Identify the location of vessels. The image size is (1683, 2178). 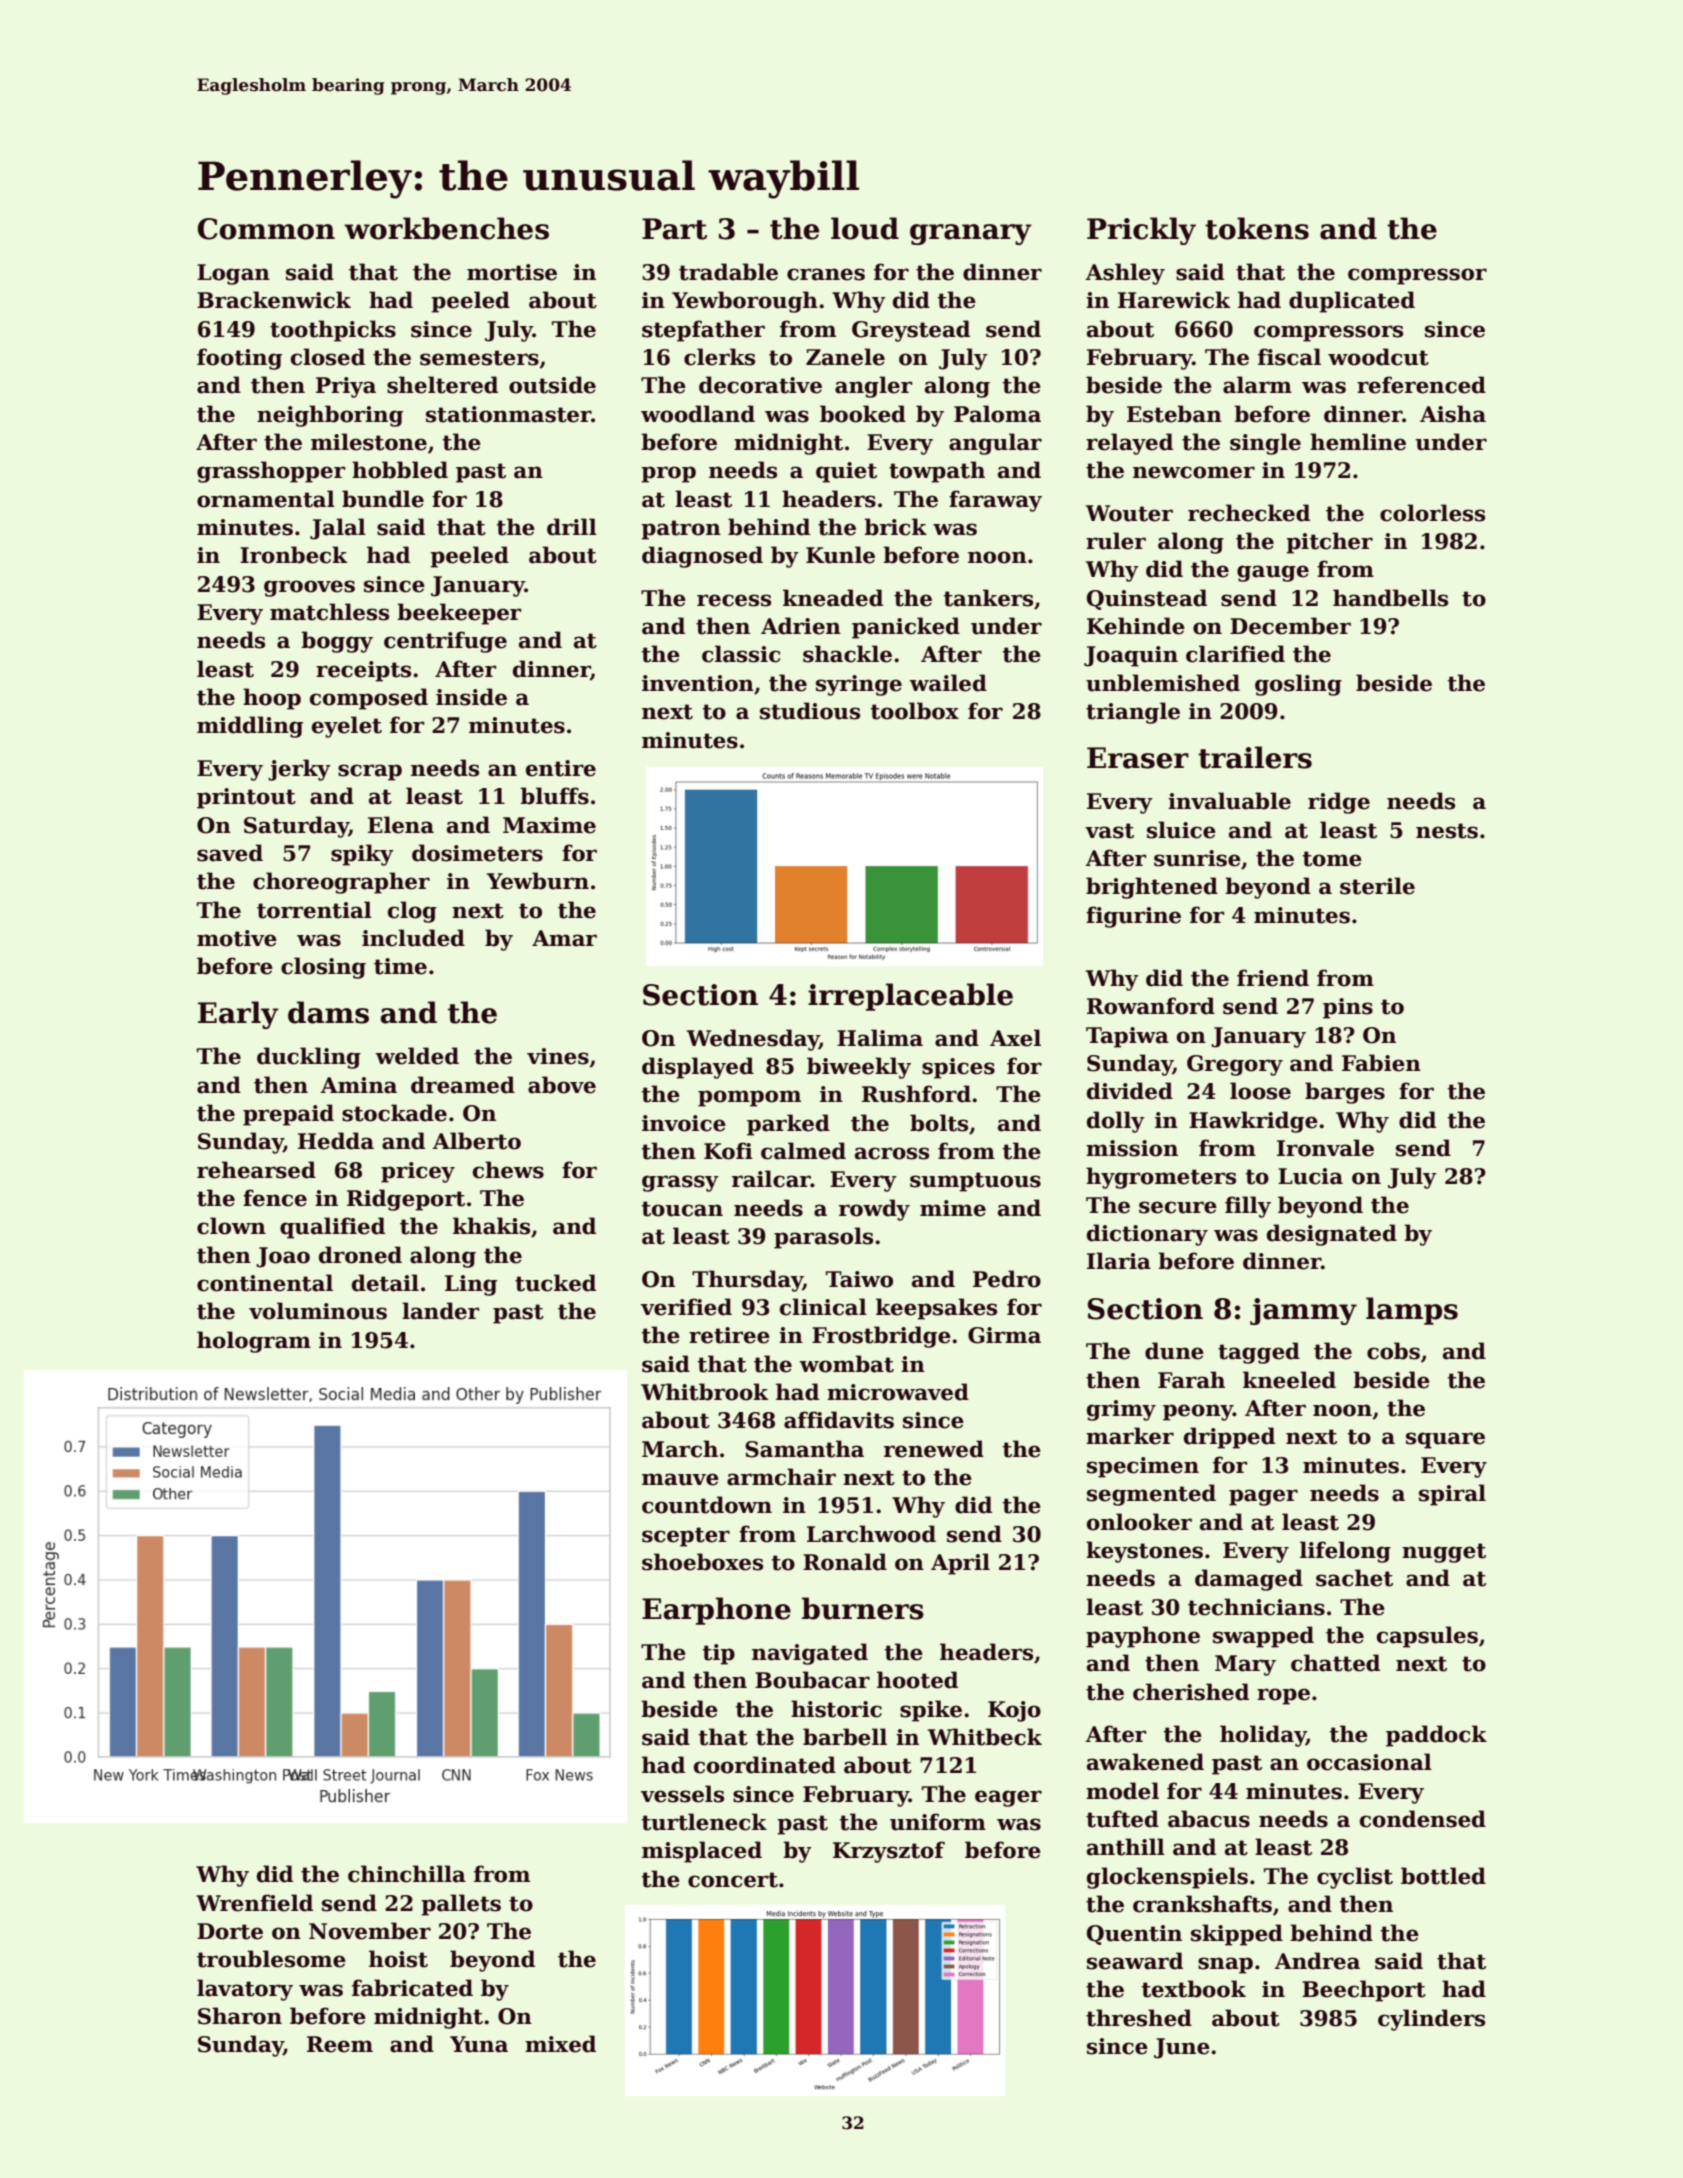
(682, 1794).
